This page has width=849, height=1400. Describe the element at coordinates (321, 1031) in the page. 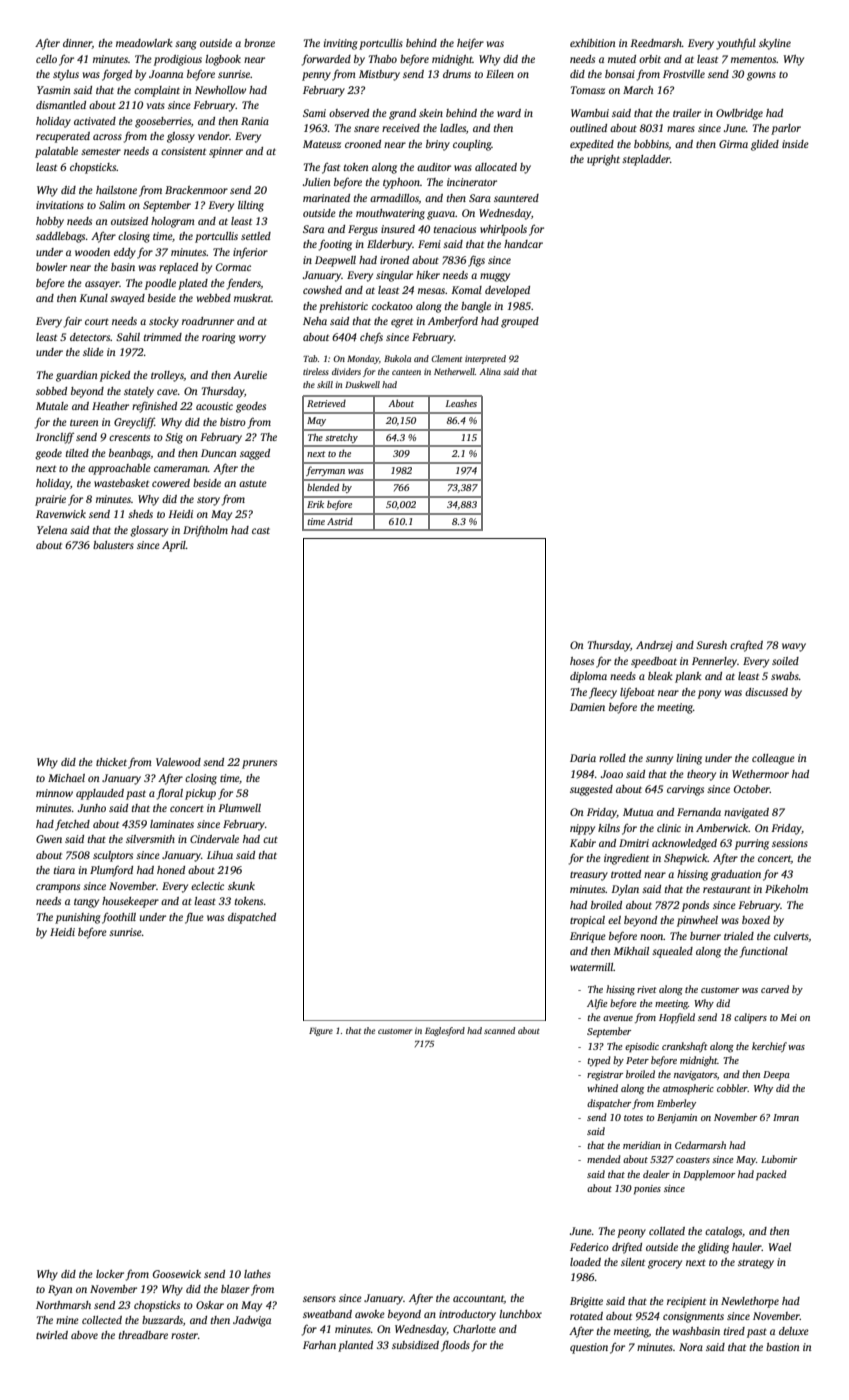

I see `Figure` at that location.
